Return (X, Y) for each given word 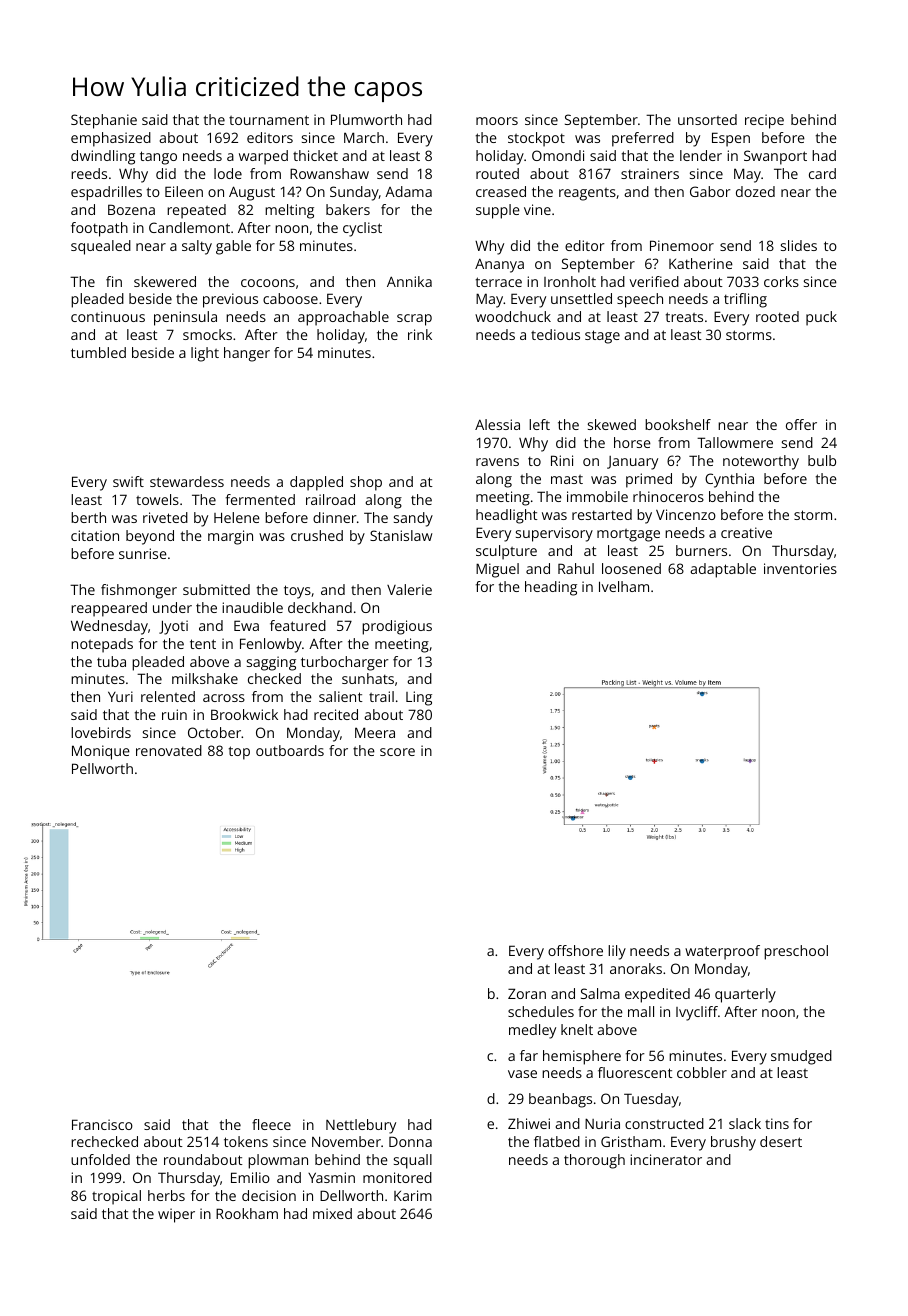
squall (413, 1161)
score (397, 752)
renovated (169, 750)
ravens (497, 462)
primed (649, 480)
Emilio (250, 1177)
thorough (594, 1161)
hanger (247, 354)
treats (684, 317)
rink (420, 334)
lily (617, 952)
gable (233, 247)
